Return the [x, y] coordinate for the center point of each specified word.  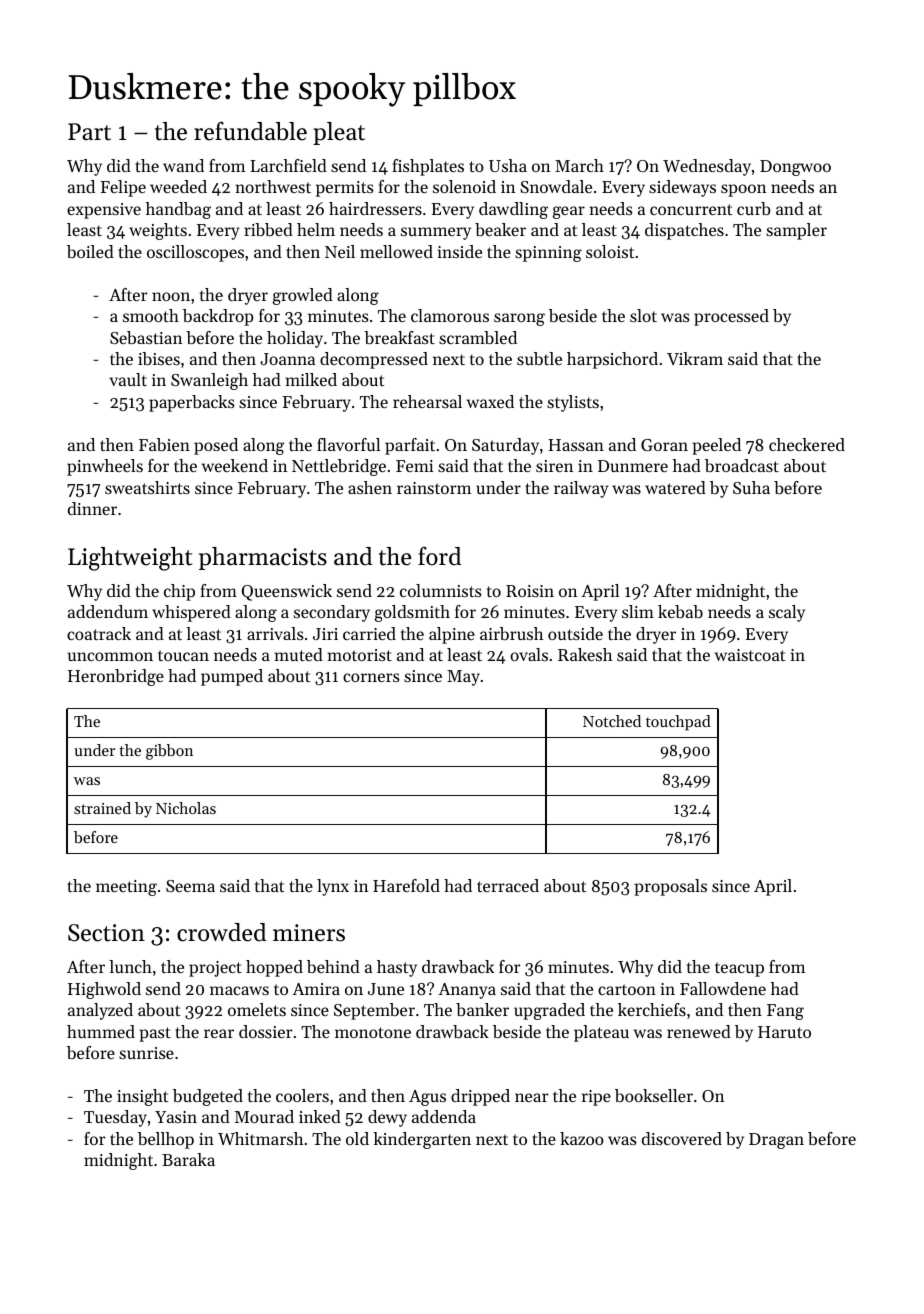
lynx [333, 887]
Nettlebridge [339, 467]
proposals [670, 887]
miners [309, 933]
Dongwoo [795, 168]
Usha [508, 165]
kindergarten [422, 1140]
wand [183, 165]
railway [581, 489]
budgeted [208, 1097]
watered [675, 487]
